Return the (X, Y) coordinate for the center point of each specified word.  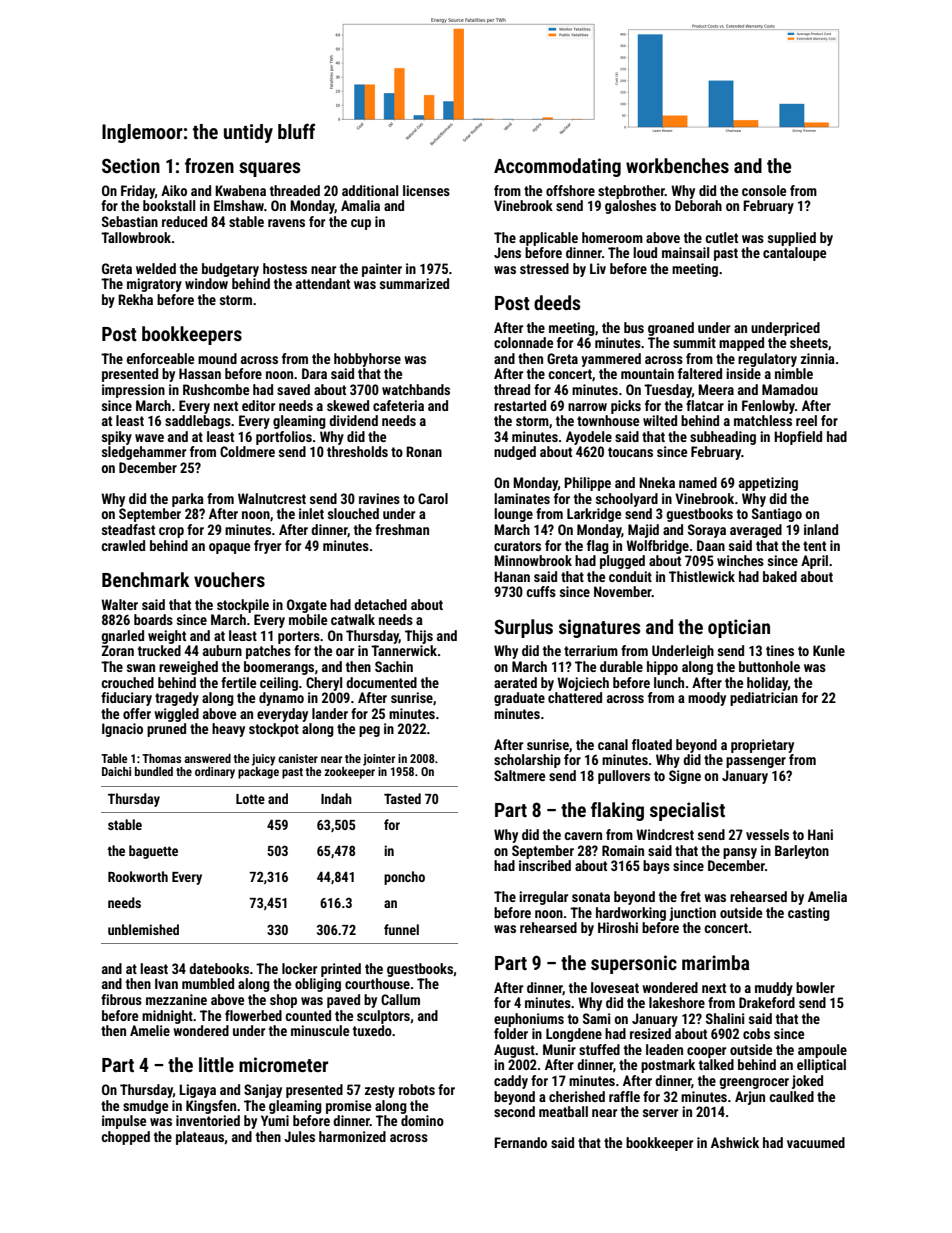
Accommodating (557, 167)
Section (131, 165)
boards (153, 619)
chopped (125, 1138)
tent (814, 546)
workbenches (677, 165)
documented (381, 682)
